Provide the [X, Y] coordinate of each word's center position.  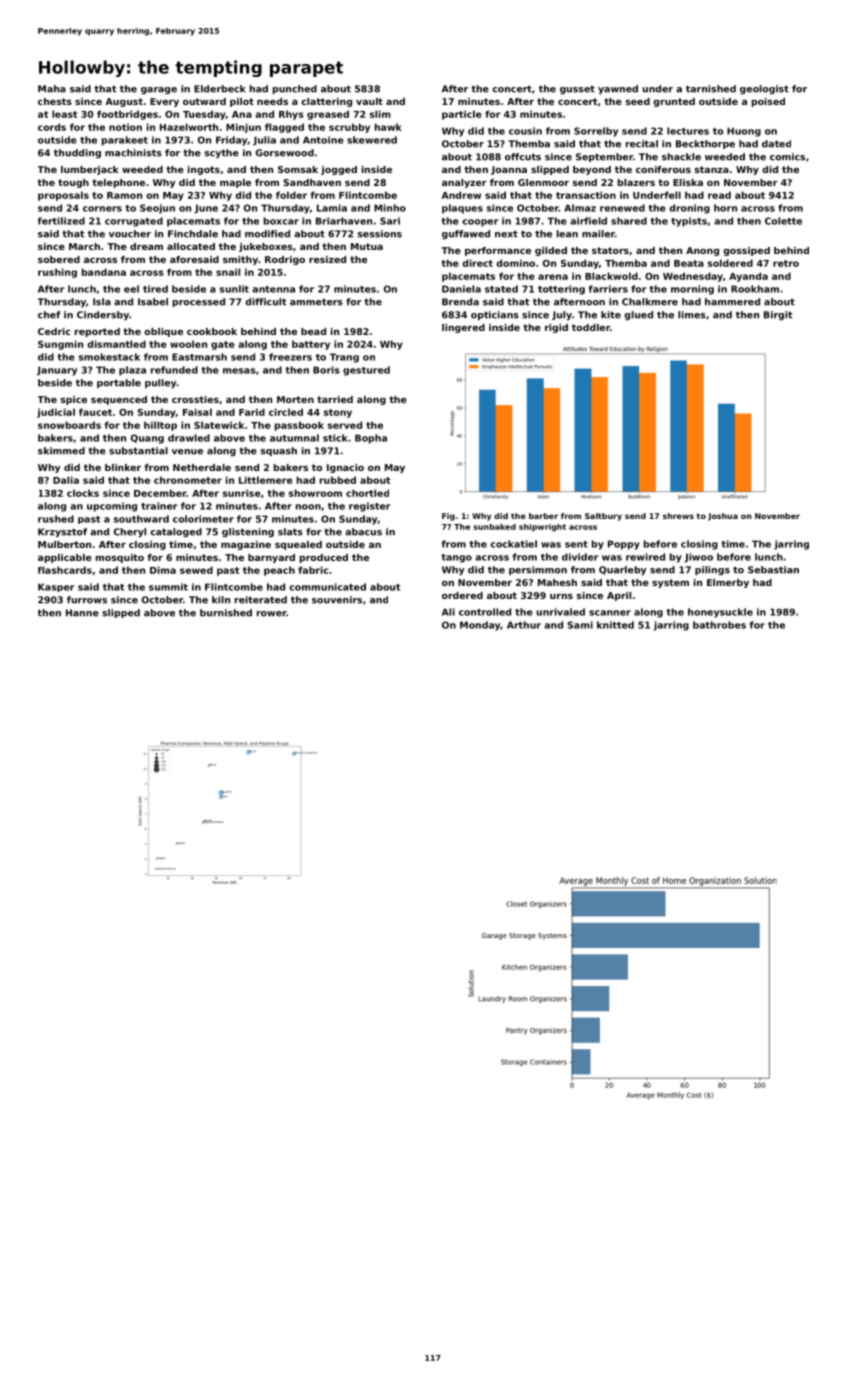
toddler [591, 327]
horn [725, 208]
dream [146, 246]
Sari [390, 221]
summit [168, 587]
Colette [783, 221]
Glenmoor [543, 182]
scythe [222, 153]
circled [286, 412]
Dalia [66, 480]
